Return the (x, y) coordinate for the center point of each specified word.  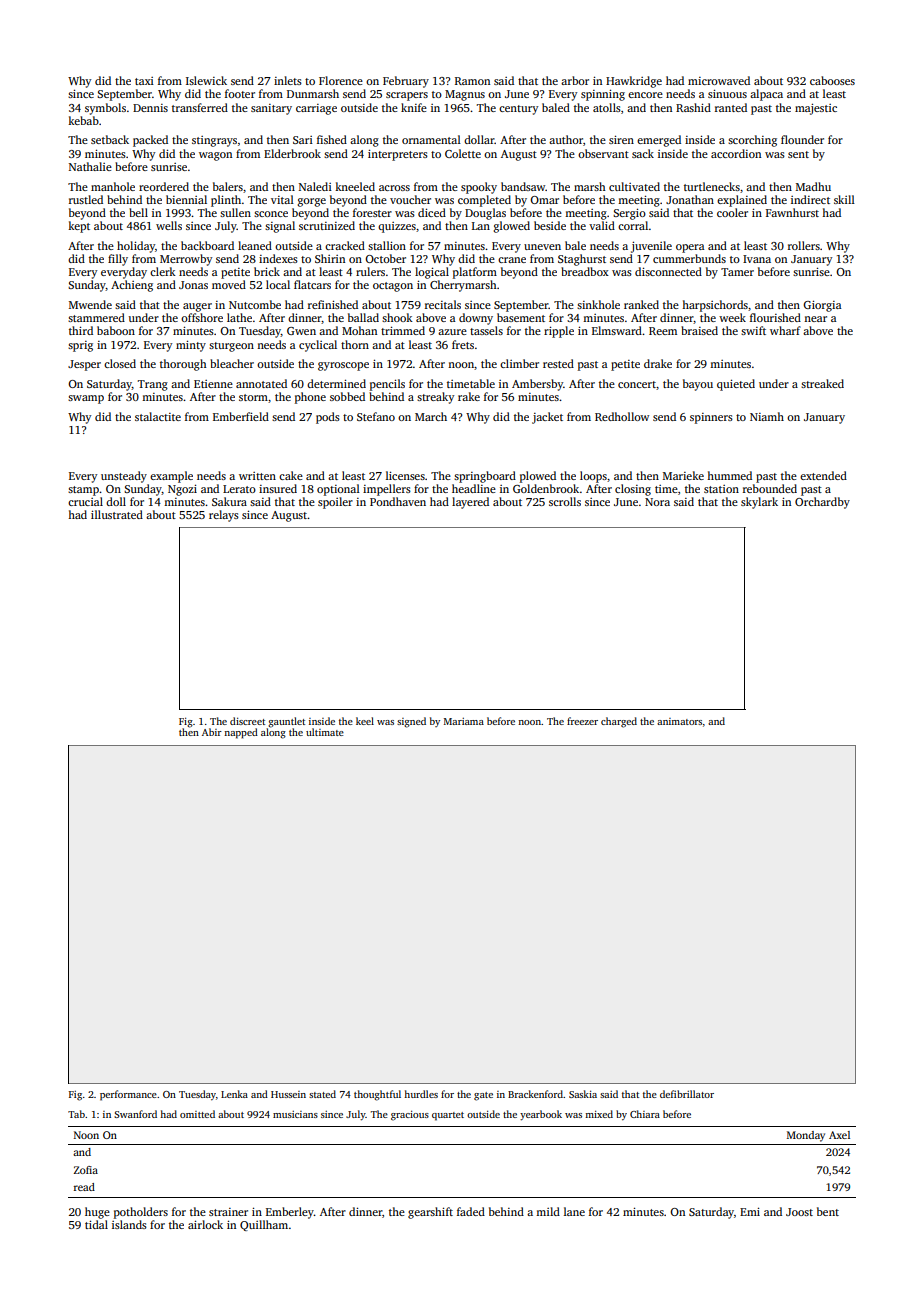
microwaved (719, 80)
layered (470, 503)
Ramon (472, 81)
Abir (212, 732)
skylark (759, 503)
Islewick (206, 80)
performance (128, 1095)
